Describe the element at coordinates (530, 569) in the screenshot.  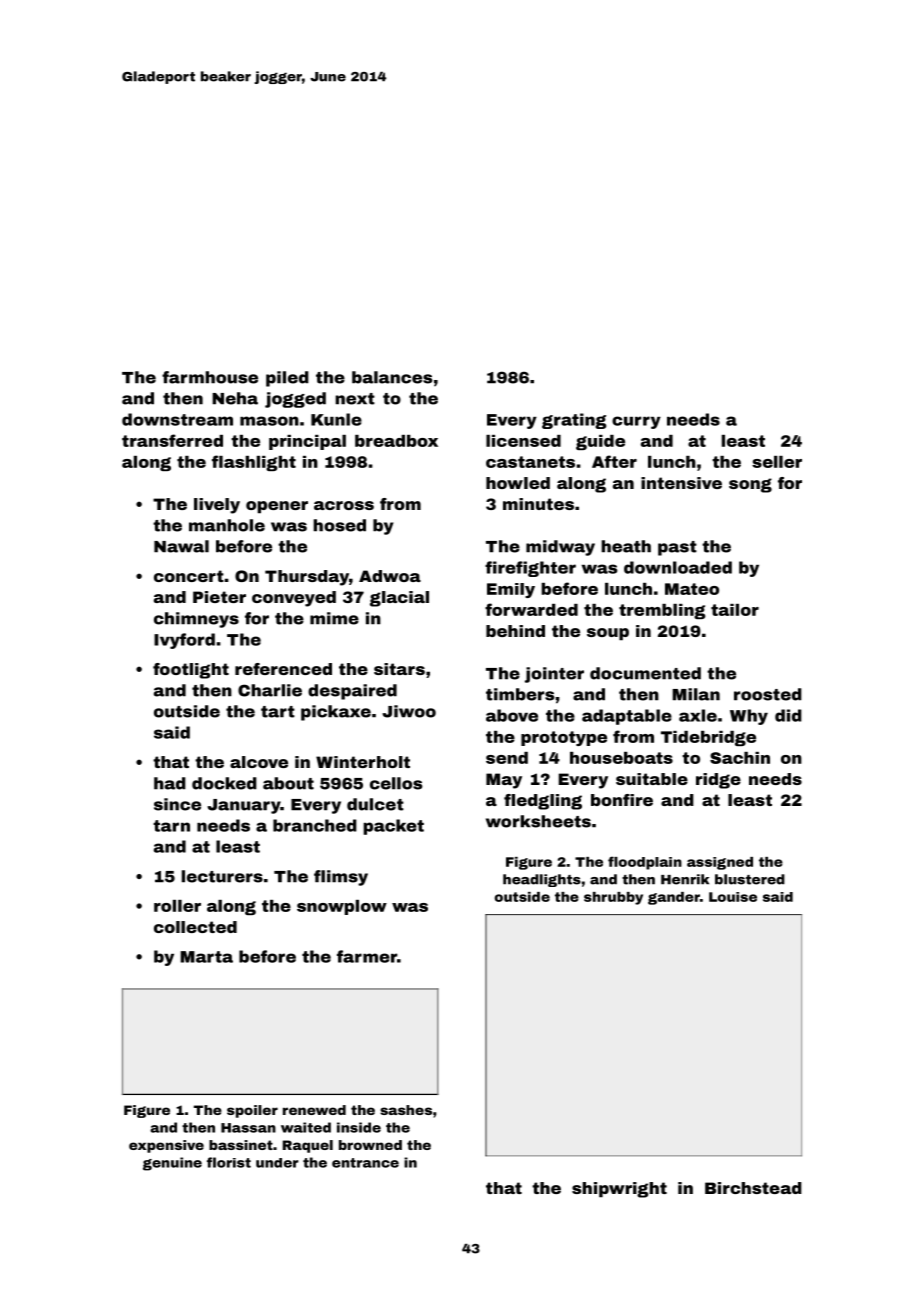
I see `firefighter` at that location.
